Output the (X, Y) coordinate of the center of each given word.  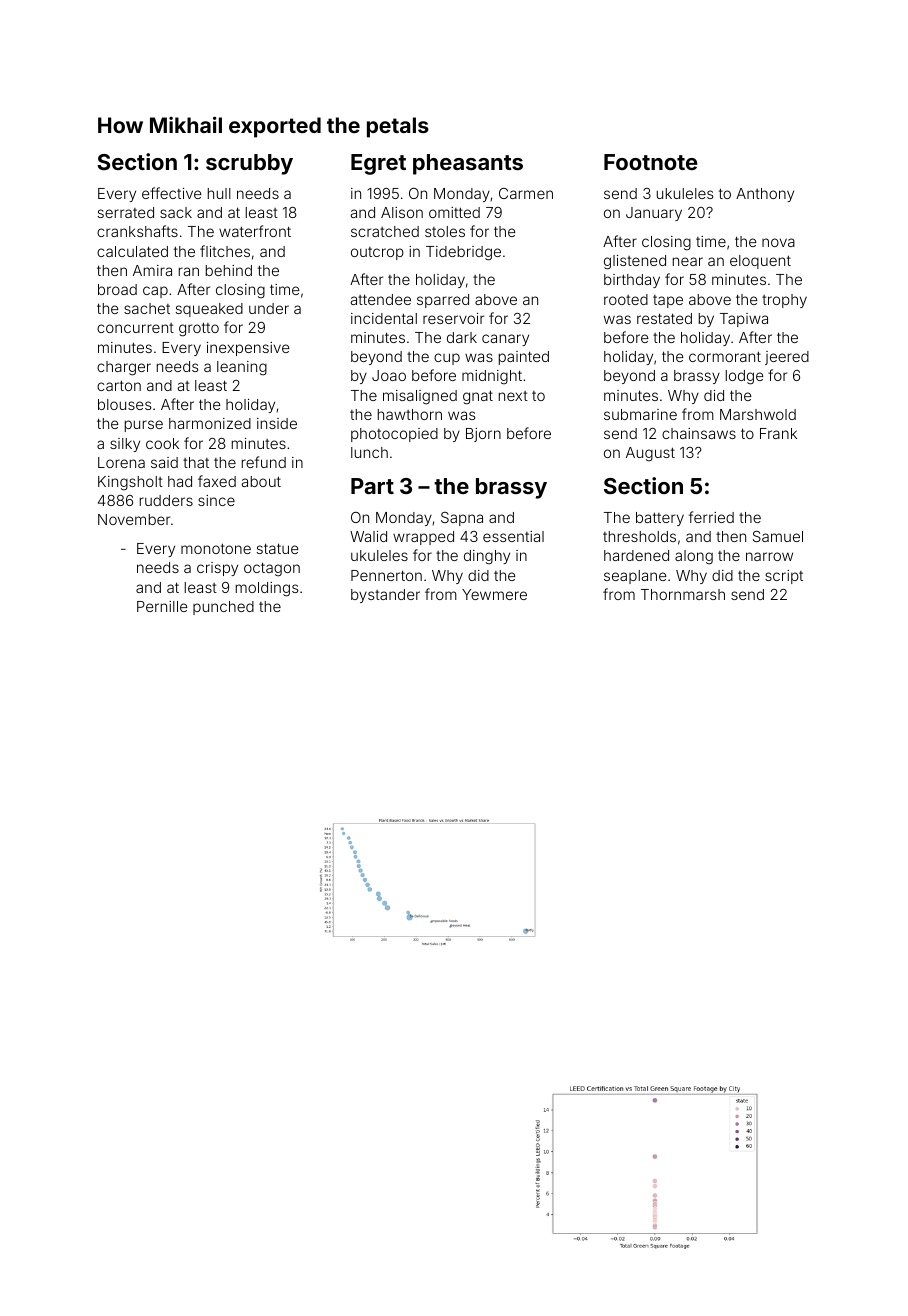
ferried (711, 517)
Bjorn (483, 435)
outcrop (377, 253)
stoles (445, 231)
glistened (635, 262)
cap (155, 292)
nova (778, 242)
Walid (368, 536)
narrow (769, 556)
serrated (126, 212)
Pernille (162, 606)
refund (264, 462)
